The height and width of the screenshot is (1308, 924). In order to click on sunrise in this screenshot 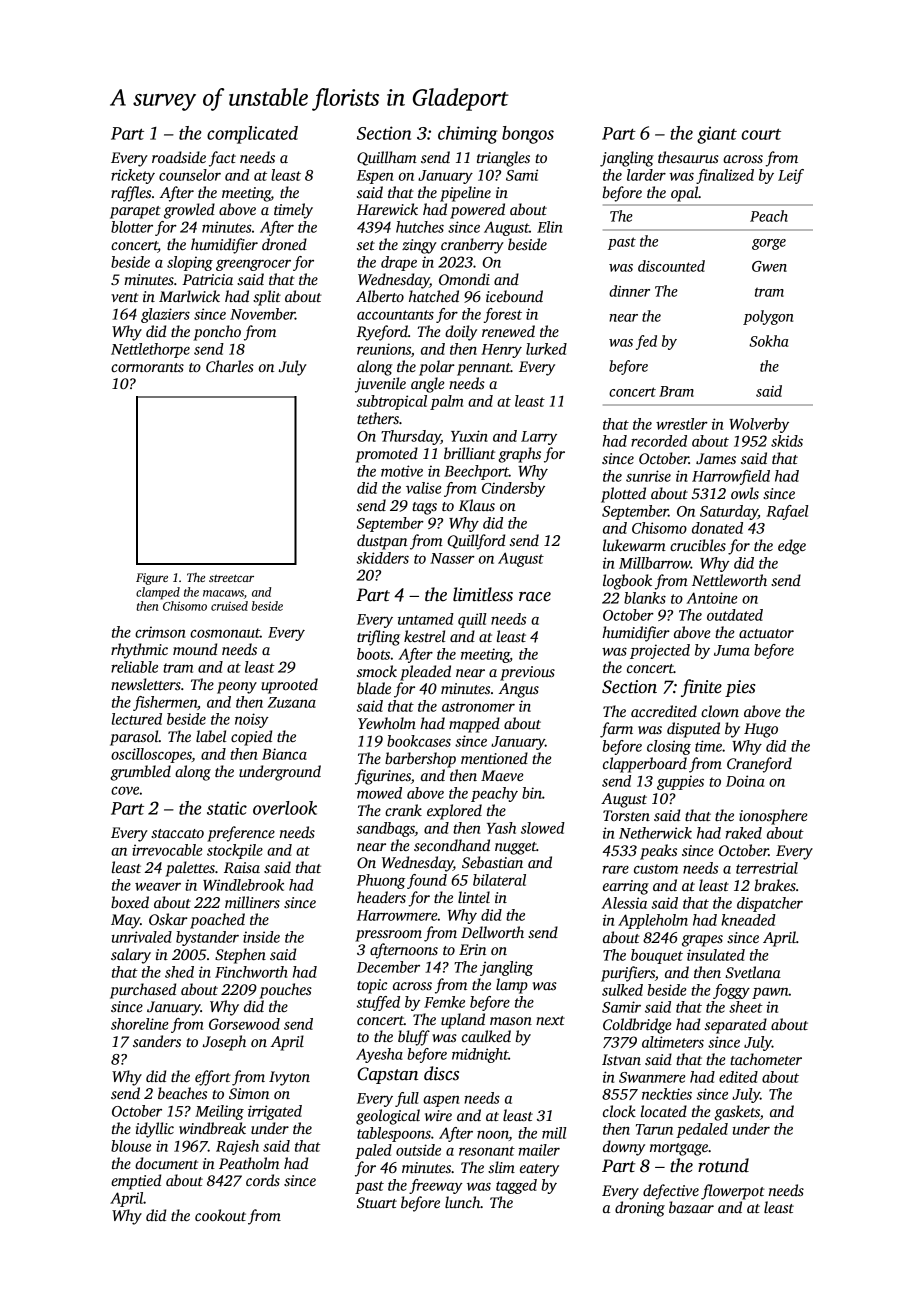, I will do `click(648, 476)`.
